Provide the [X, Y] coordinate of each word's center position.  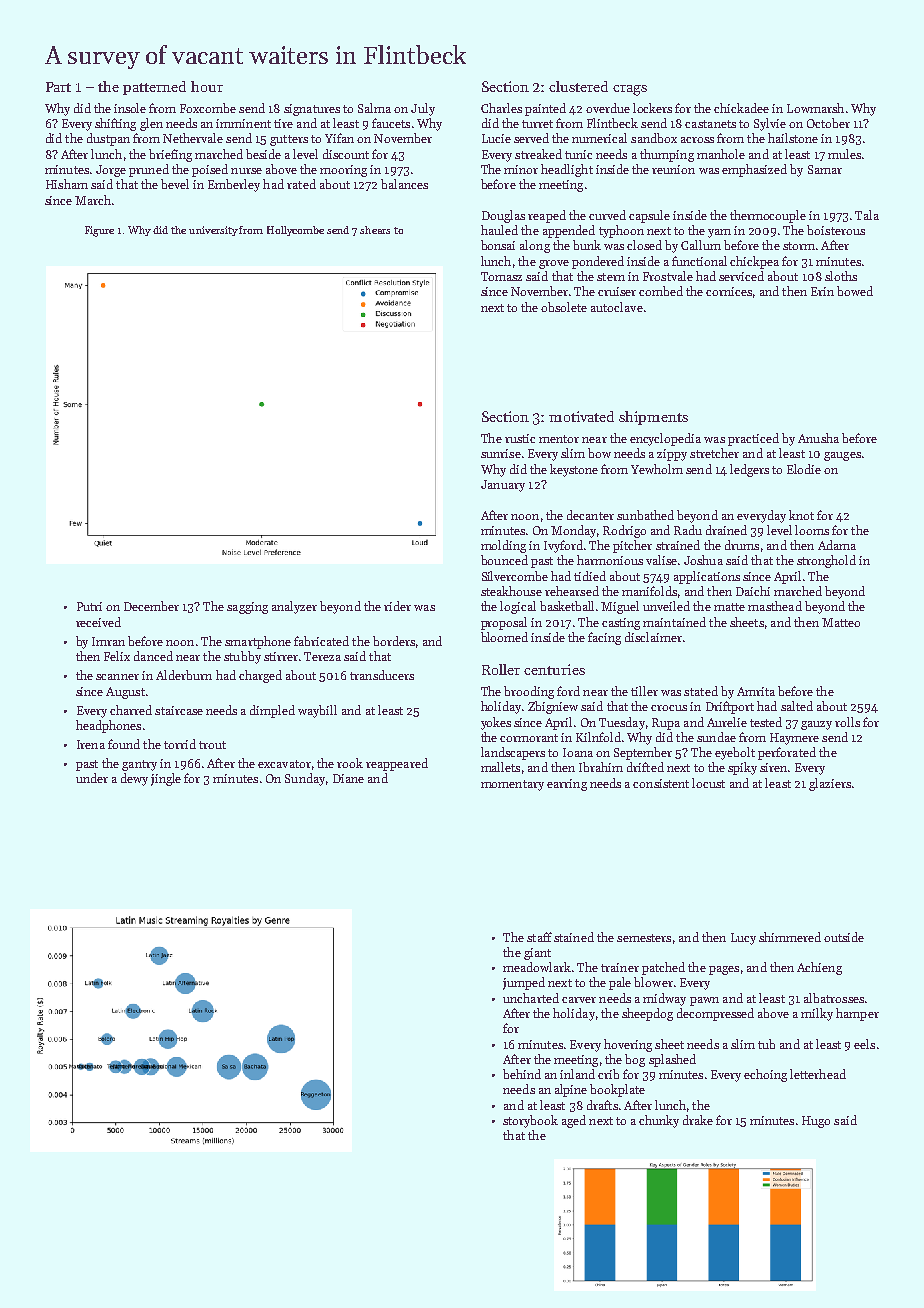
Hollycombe [295, 231]
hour [207, 86]
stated [701, 691]
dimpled [272, 711]
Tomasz [501, 276]
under [92, 778]
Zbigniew [553, 707]
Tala [867, 215]
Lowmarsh [815, 108]
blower [653, 982]
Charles [501, 108]
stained [574, 937]
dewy [134, 779]
